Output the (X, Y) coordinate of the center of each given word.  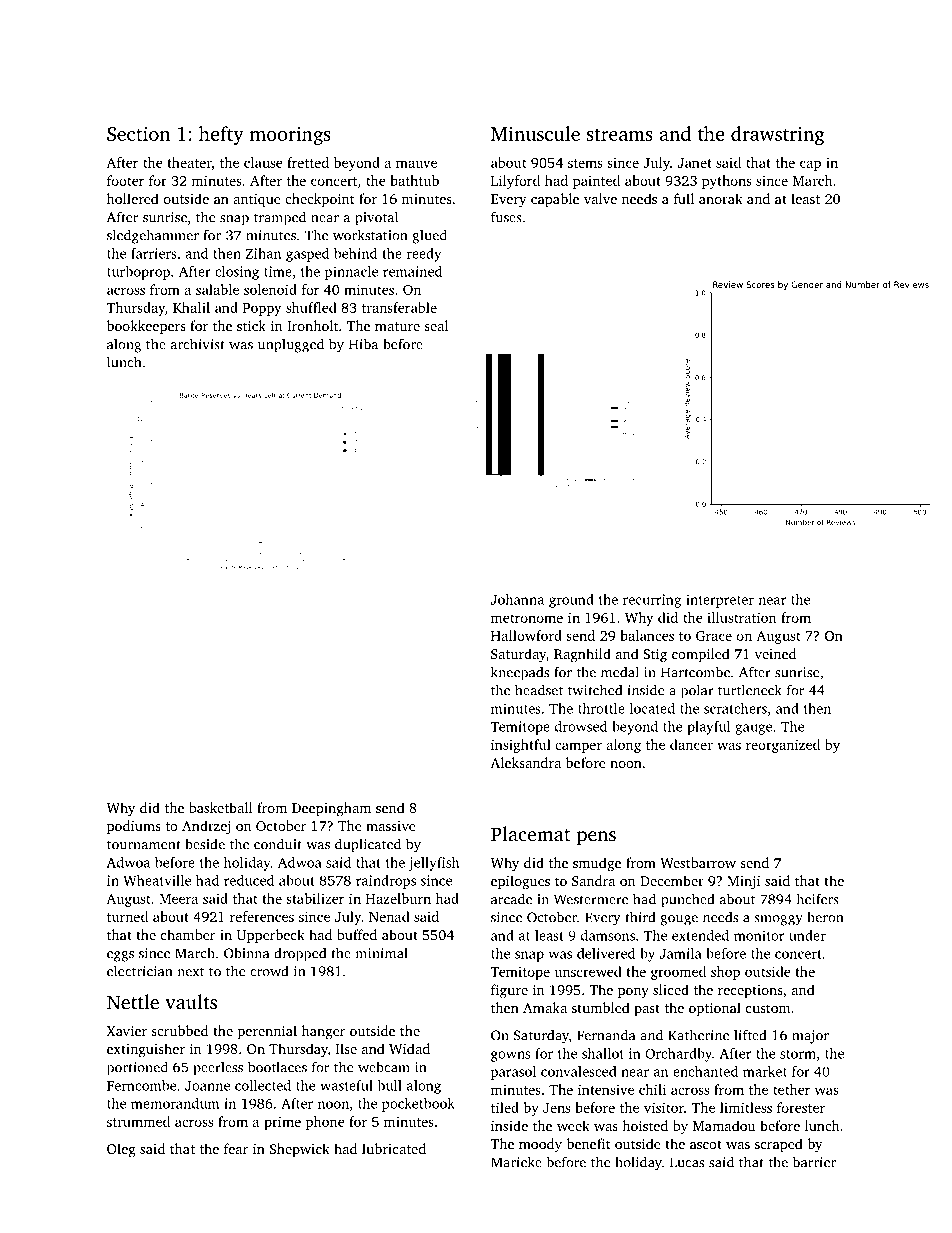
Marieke (516, 1162)
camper (578, 747)
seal (436, 325)
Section (138, 133)
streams (620, 135)
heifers (817, 899)
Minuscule (535, 133)
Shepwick (300, 1150)
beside (205, 844)
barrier (814, 1162)
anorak (721, 198)
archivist (198, 344)
